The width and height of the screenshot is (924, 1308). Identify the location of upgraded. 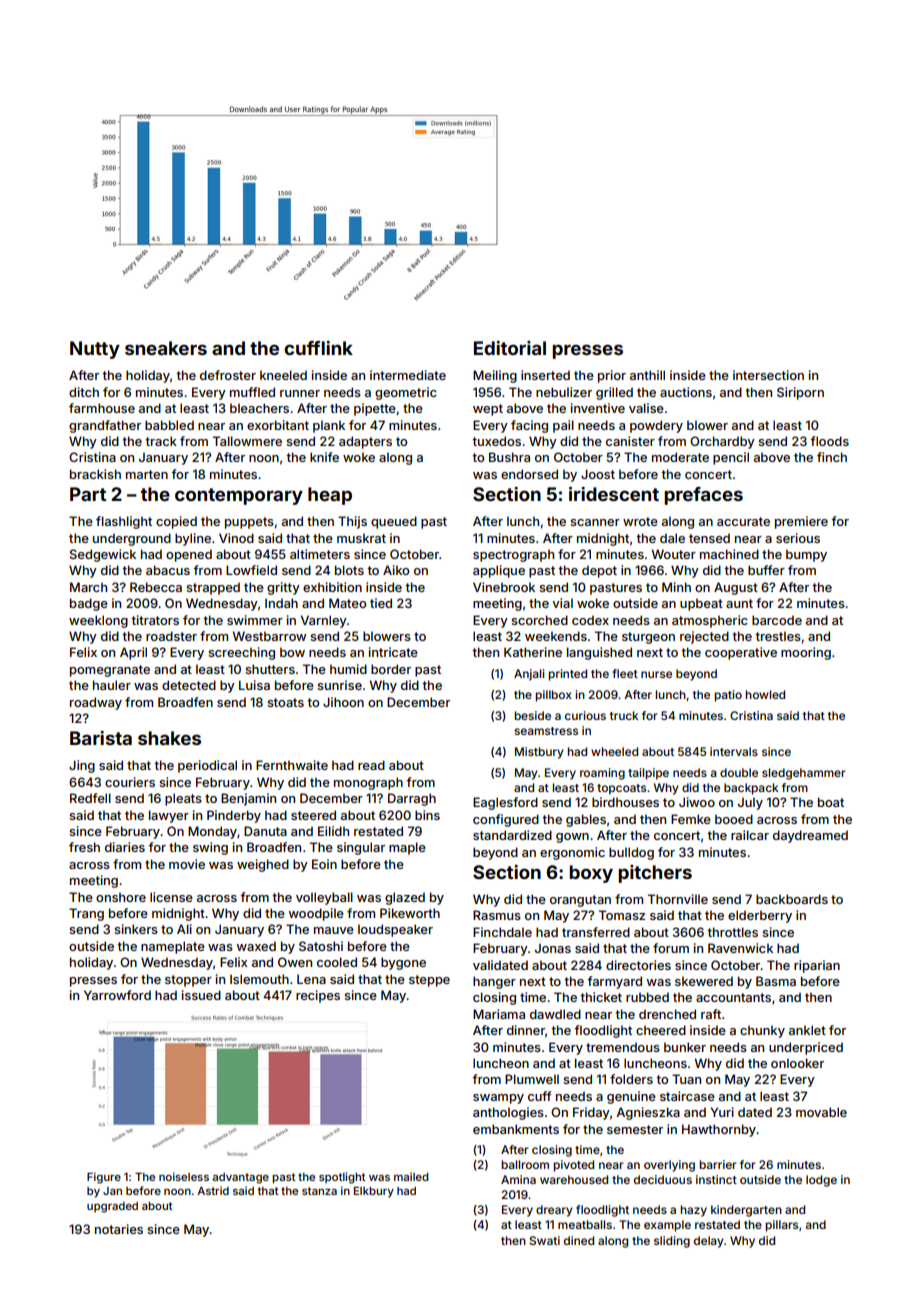
(112, 1207).
